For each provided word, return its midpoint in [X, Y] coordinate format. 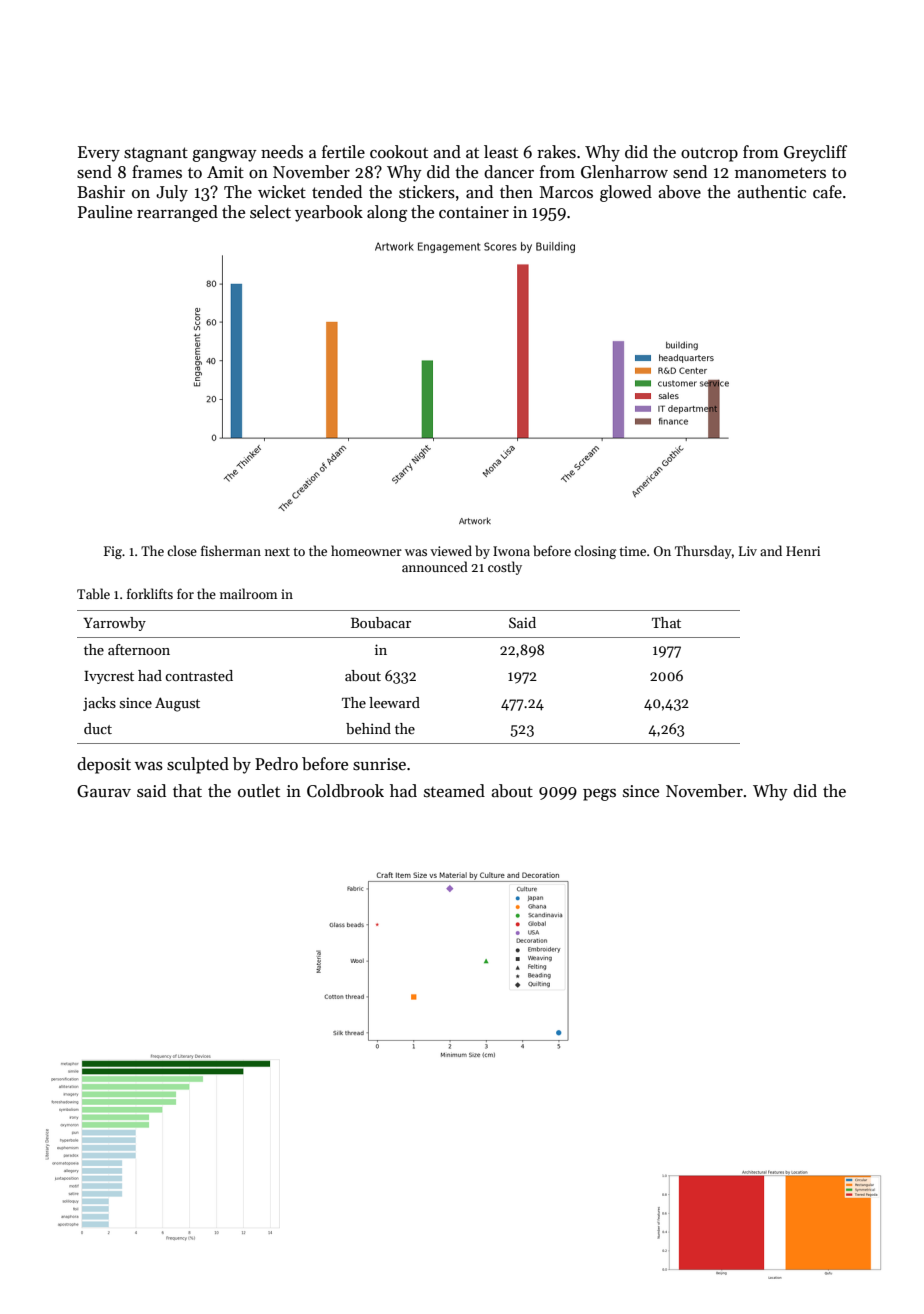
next [277, 551]
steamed [454, 791]
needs [282, 152]
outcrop [709, 154]
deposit [104, 765]
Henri [803, 551]
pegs [599, 795]
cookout [399, 152]
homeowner [366, 550]
